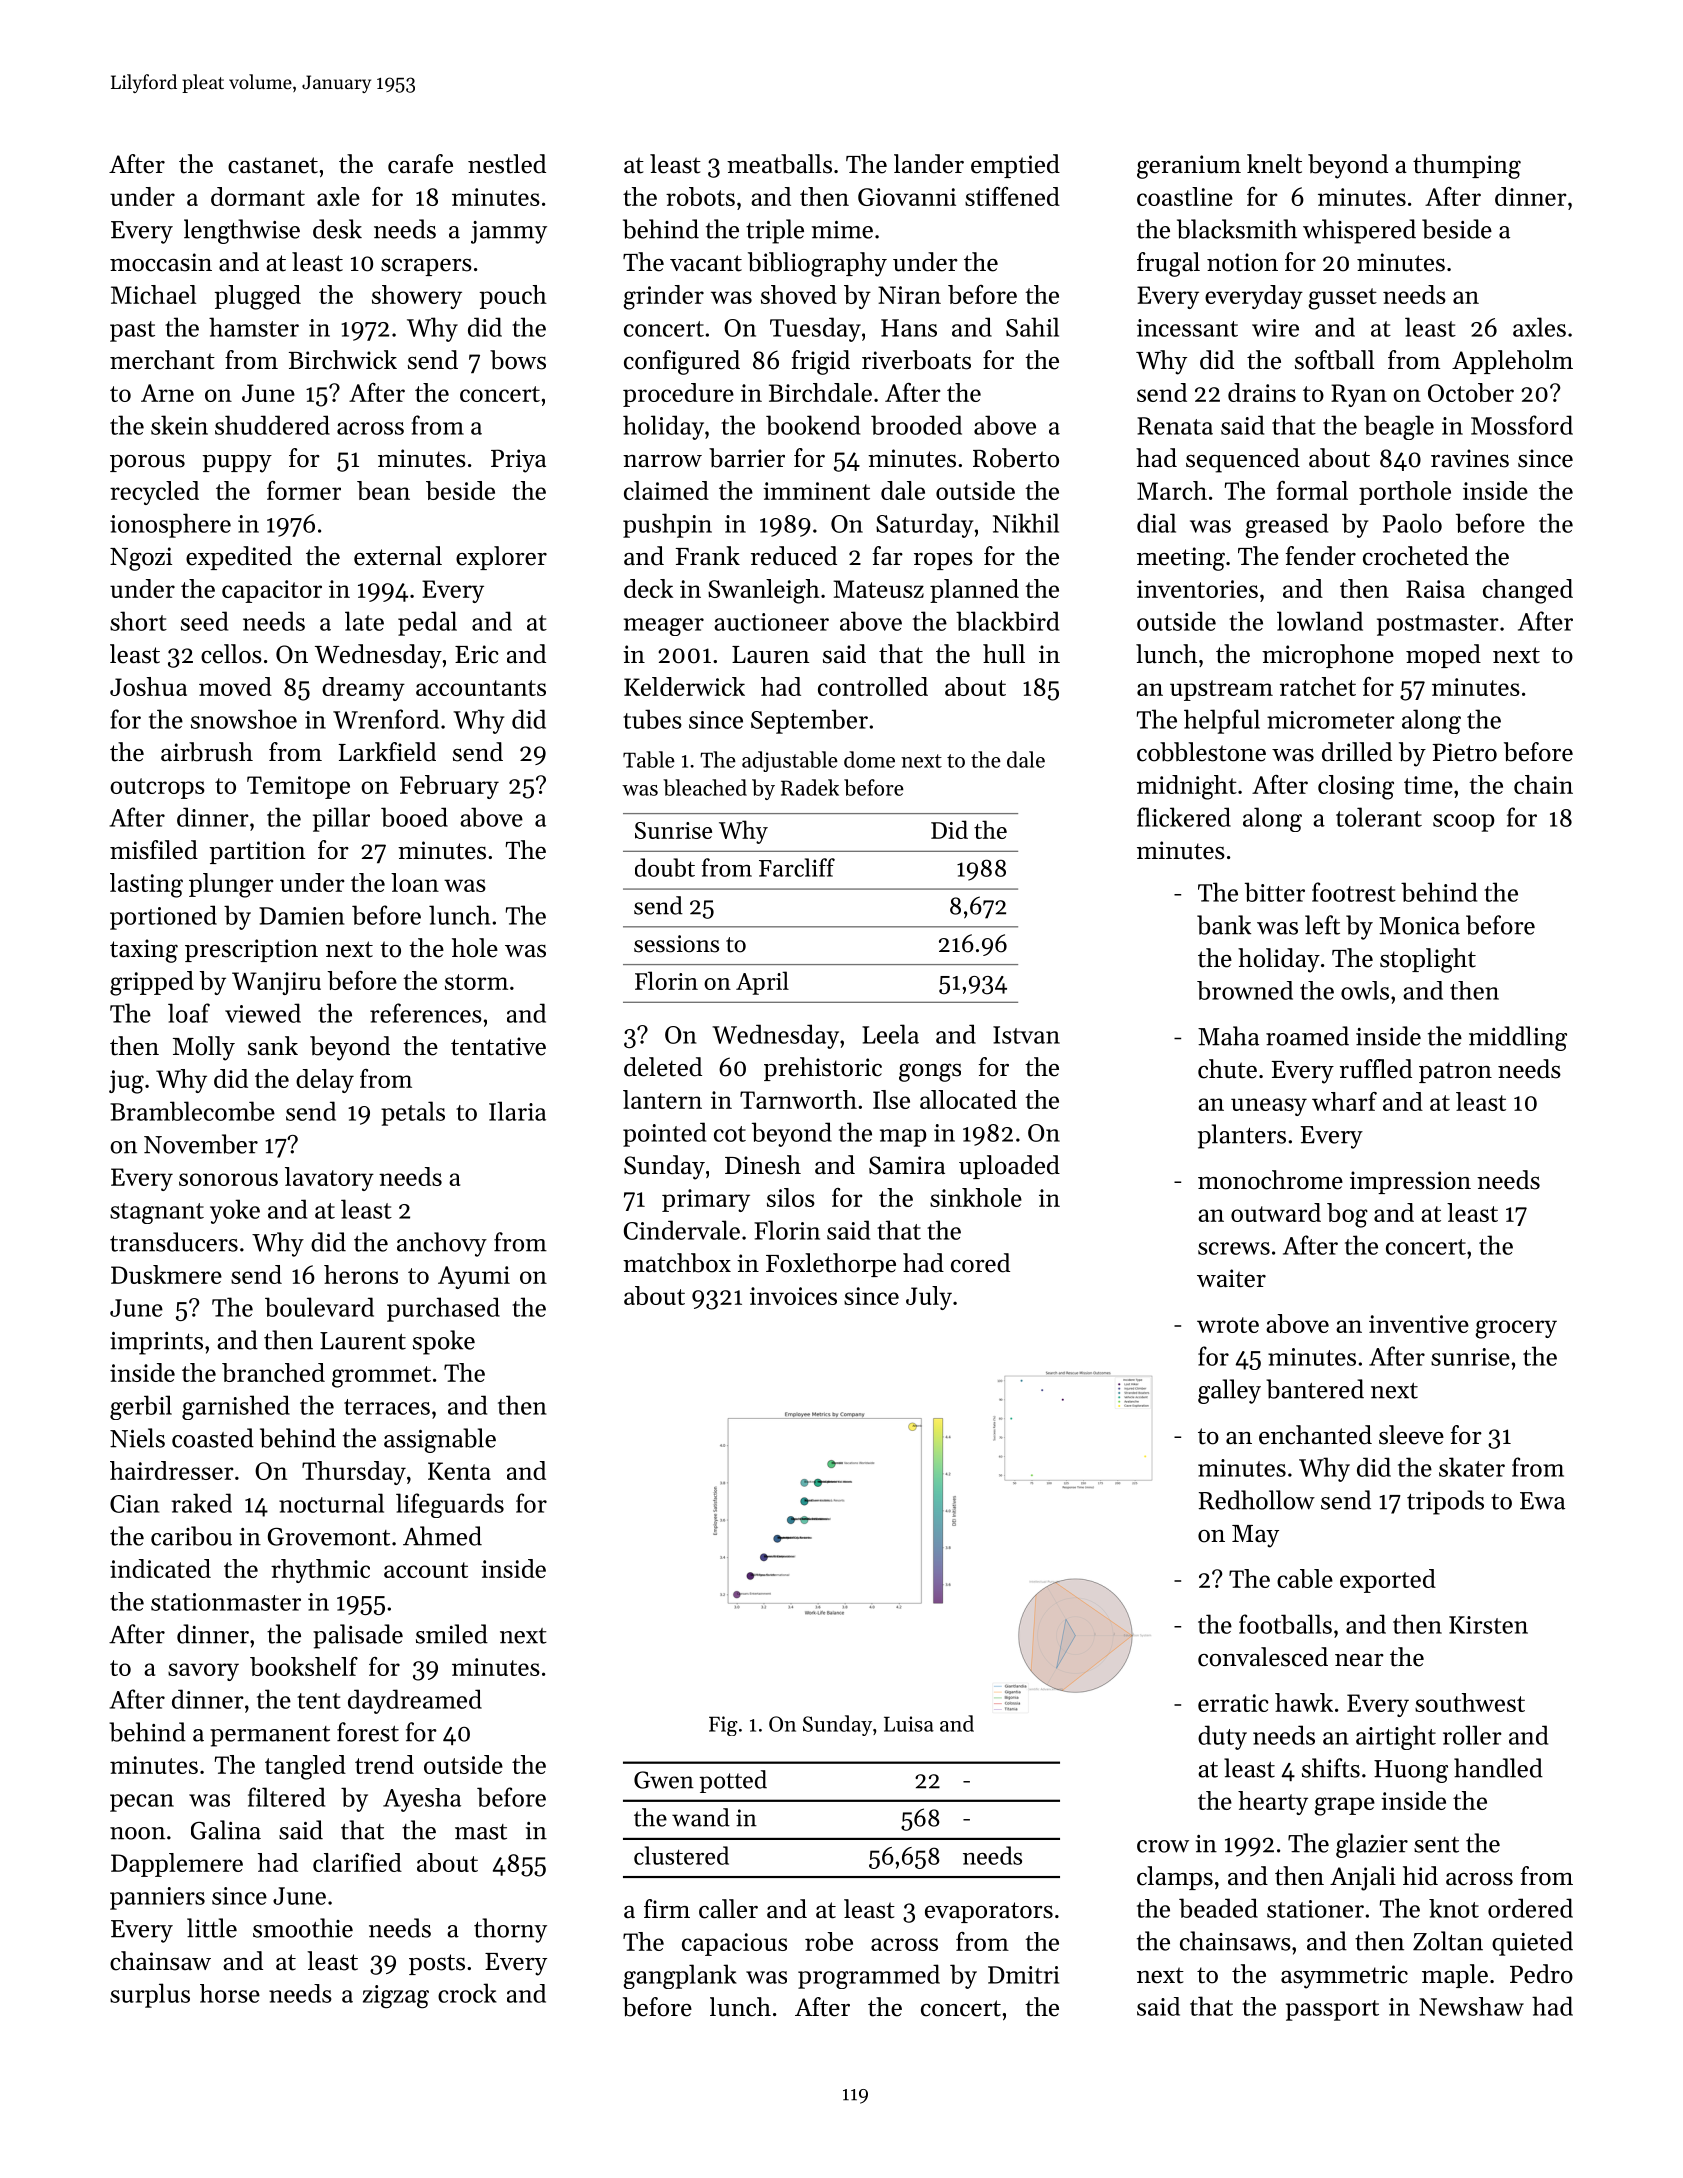 This screenshot has height=2178, width=1683. What do you see at coordinates (1455, 1072) in the screenshot?
I see `patron` at bounding box center [1455, 1072].
